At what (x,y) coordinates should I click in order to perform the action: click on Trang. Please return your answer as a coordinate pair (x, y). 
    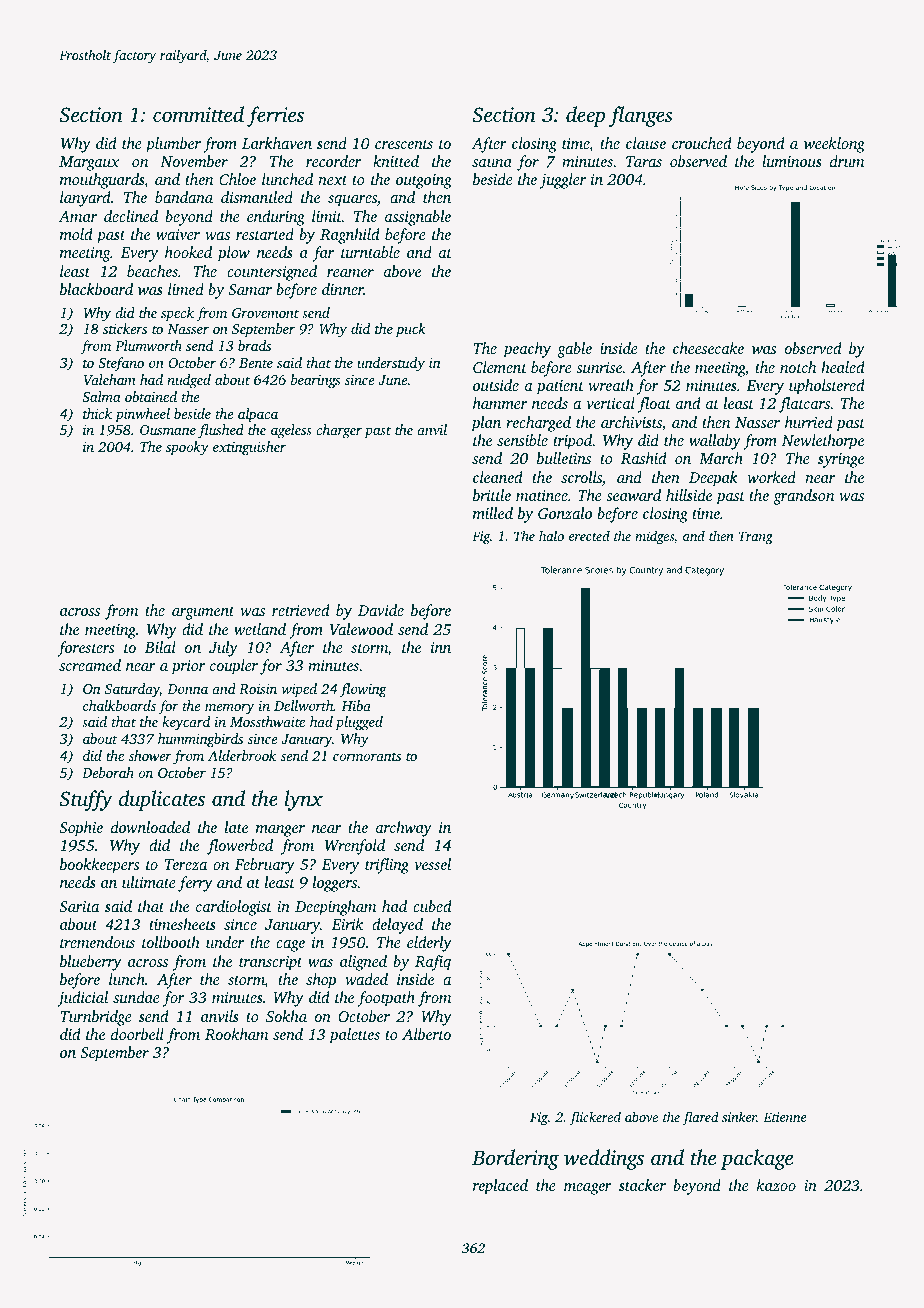
    Looking at the image, I should click on (756, 537).
